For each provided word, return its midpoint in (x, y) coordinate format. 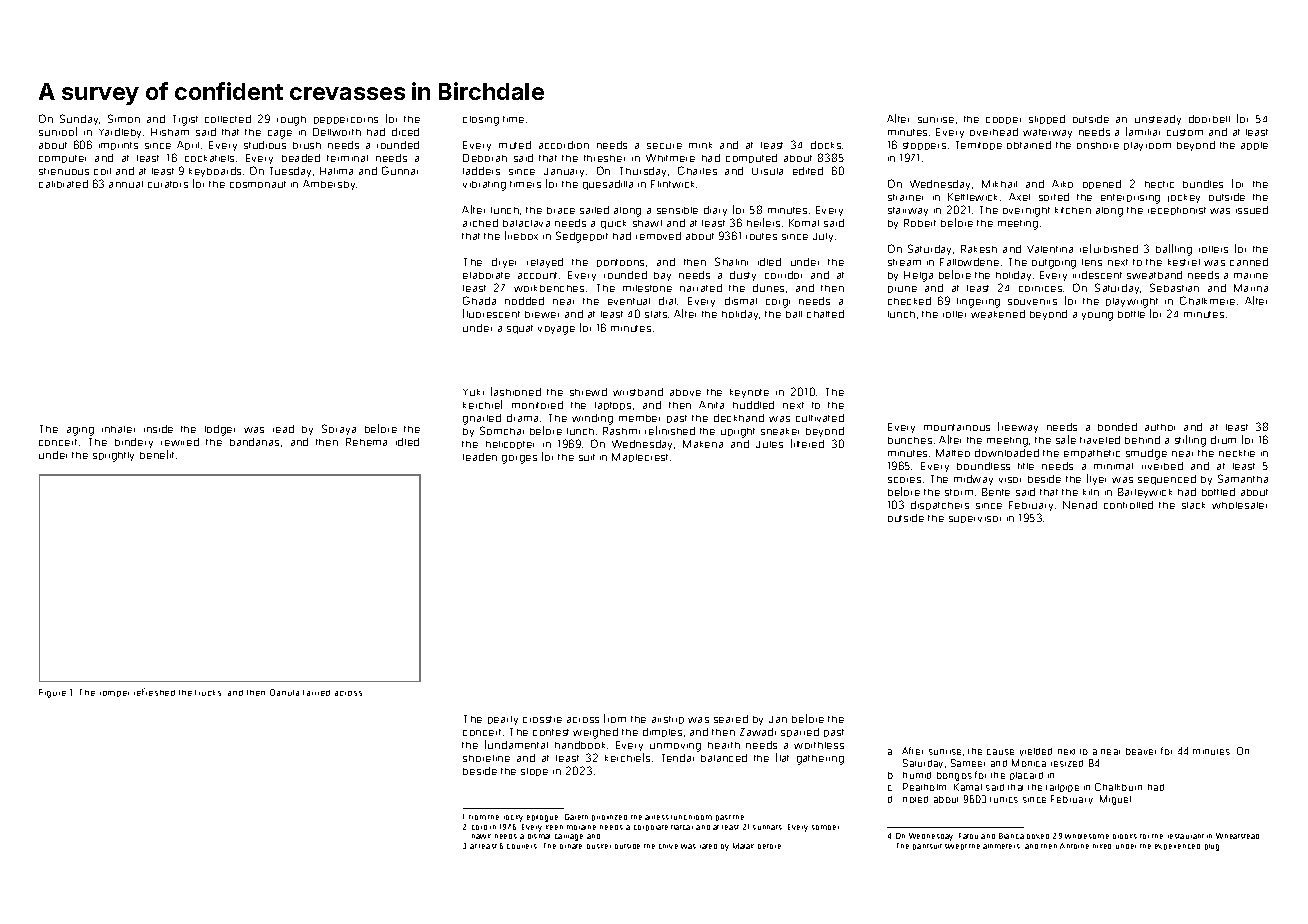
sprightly (113, 457)
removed (658, 236)
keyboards (215, 172)
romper (114, 694)
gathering (820, 760)
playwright (1132, 303)
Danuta (284, 692)
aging (80, 431)
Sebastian (1174, 287)
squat (520, 329)
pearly (503, 720)
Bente (996, 492)
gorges (519, 459)
